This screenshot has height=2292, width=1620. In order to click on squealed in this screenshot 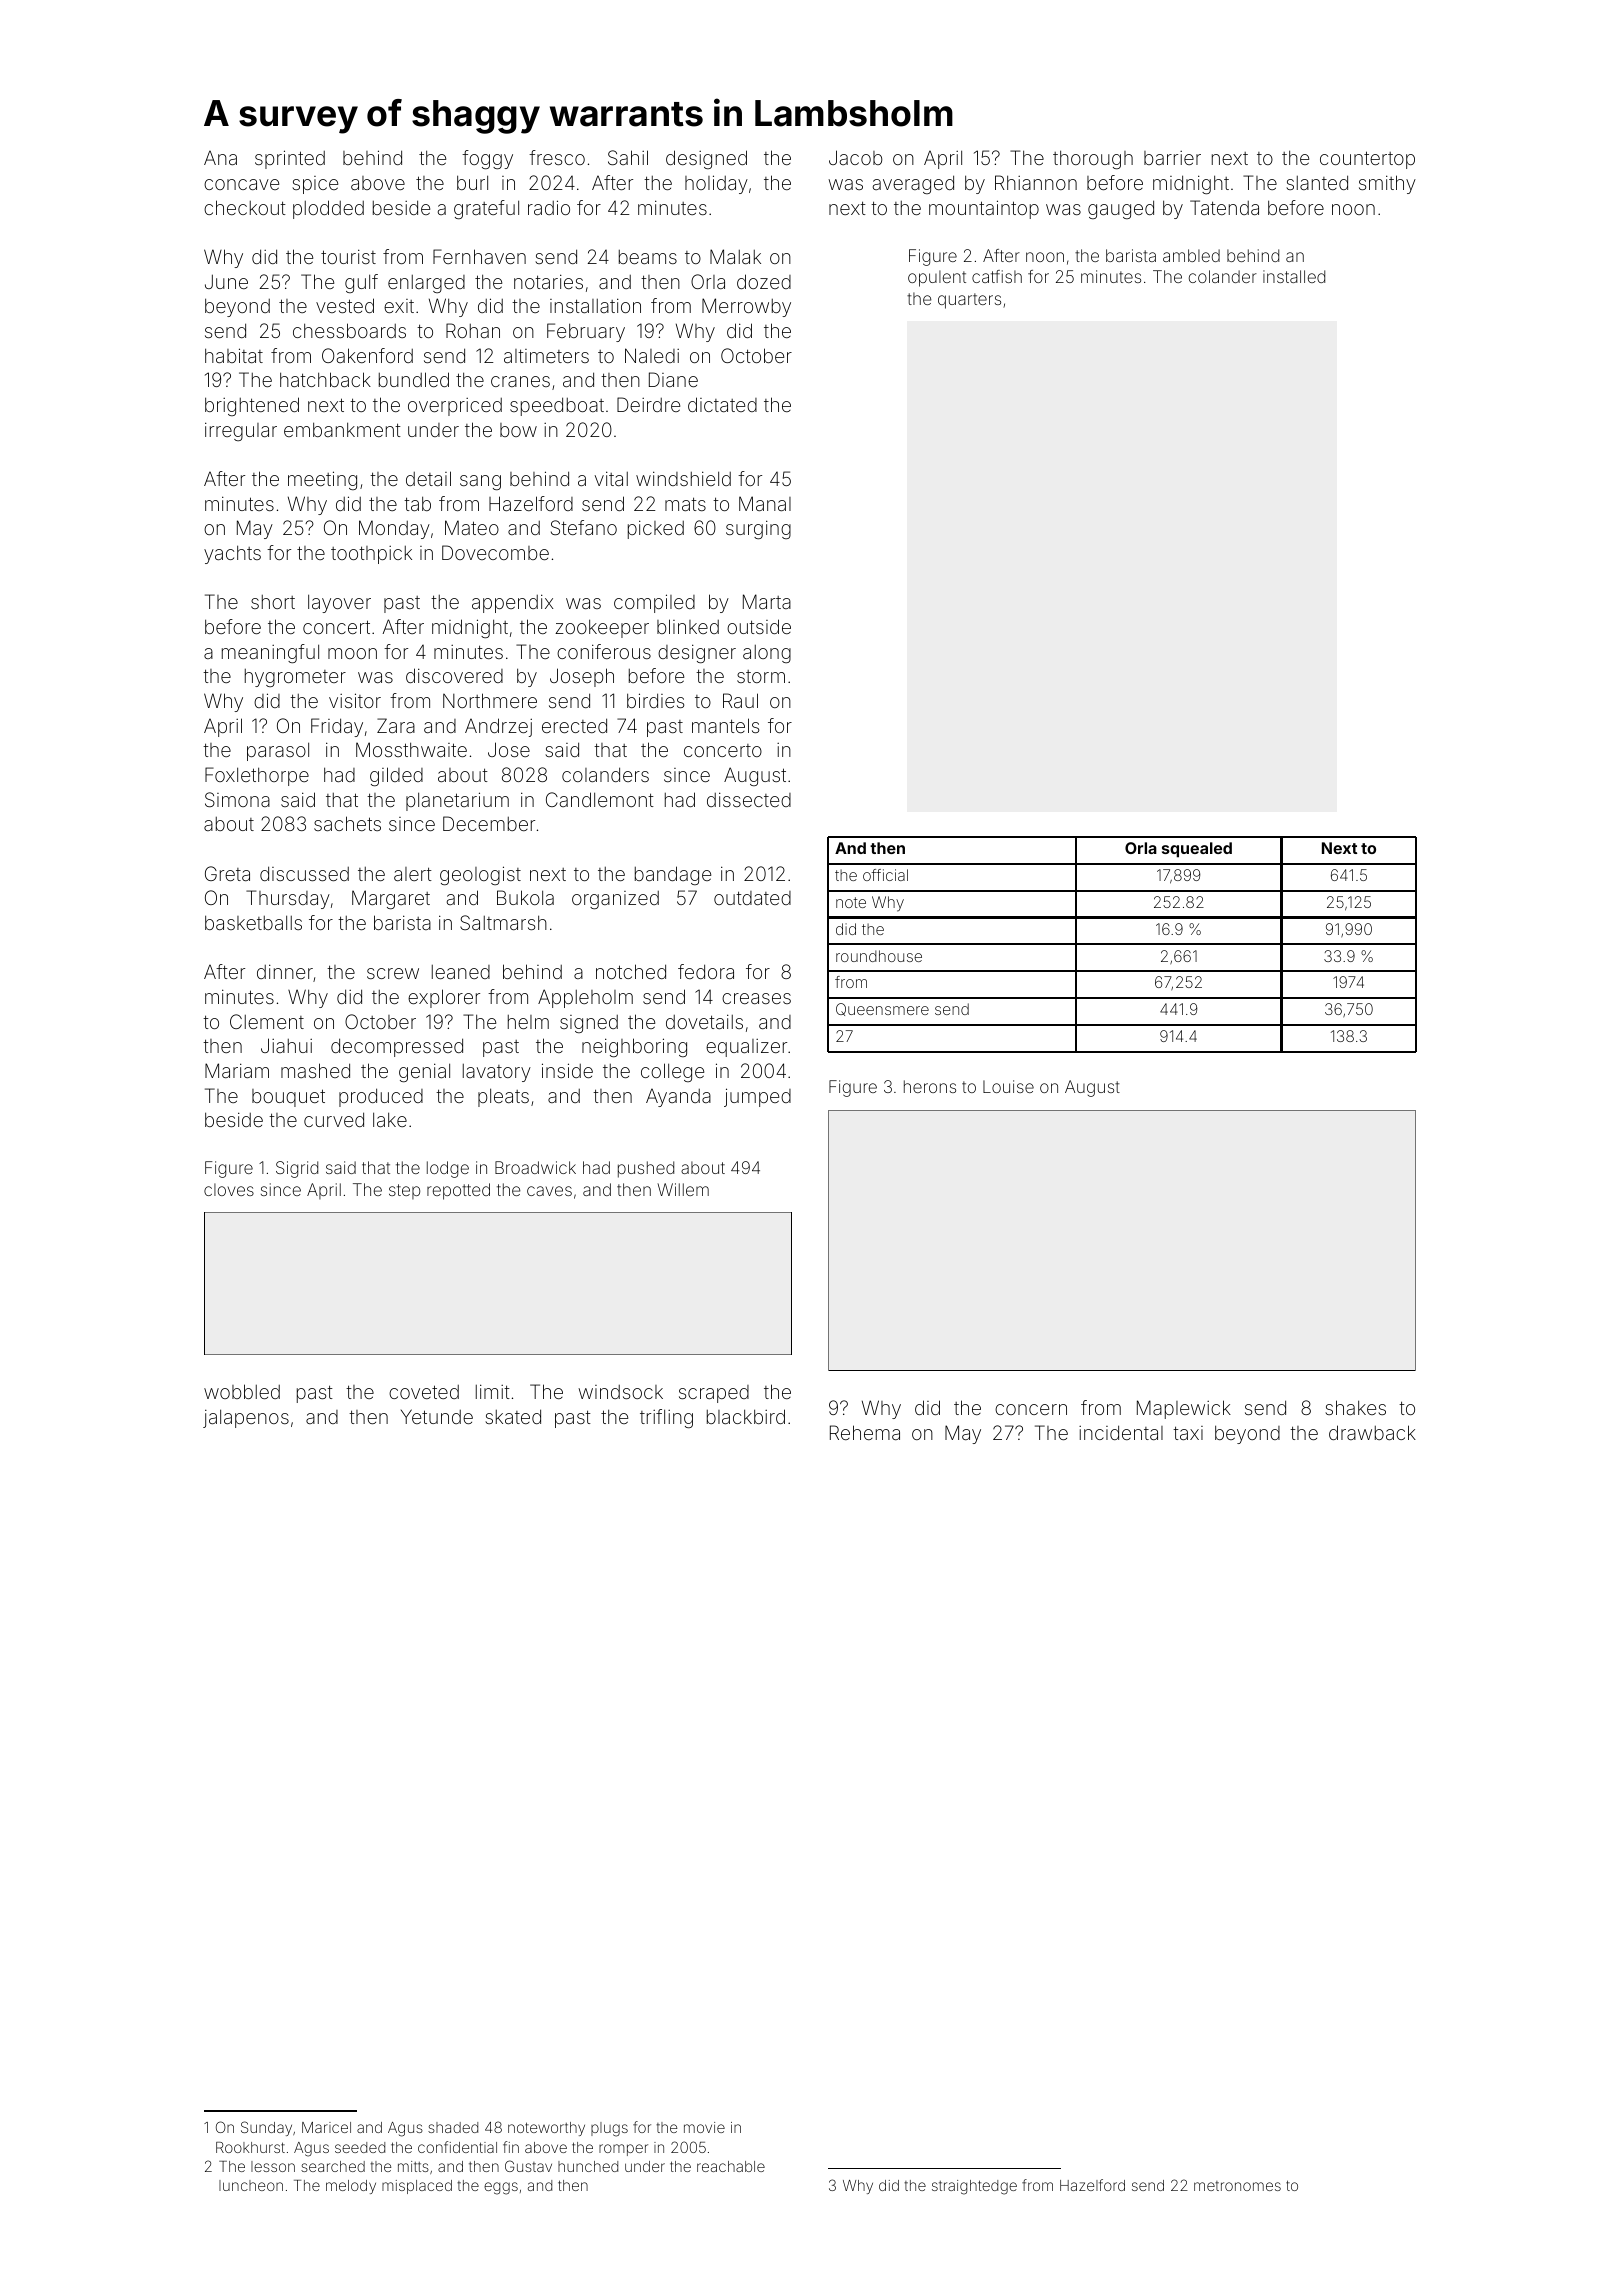, I will do `click(1197, 850)`.
